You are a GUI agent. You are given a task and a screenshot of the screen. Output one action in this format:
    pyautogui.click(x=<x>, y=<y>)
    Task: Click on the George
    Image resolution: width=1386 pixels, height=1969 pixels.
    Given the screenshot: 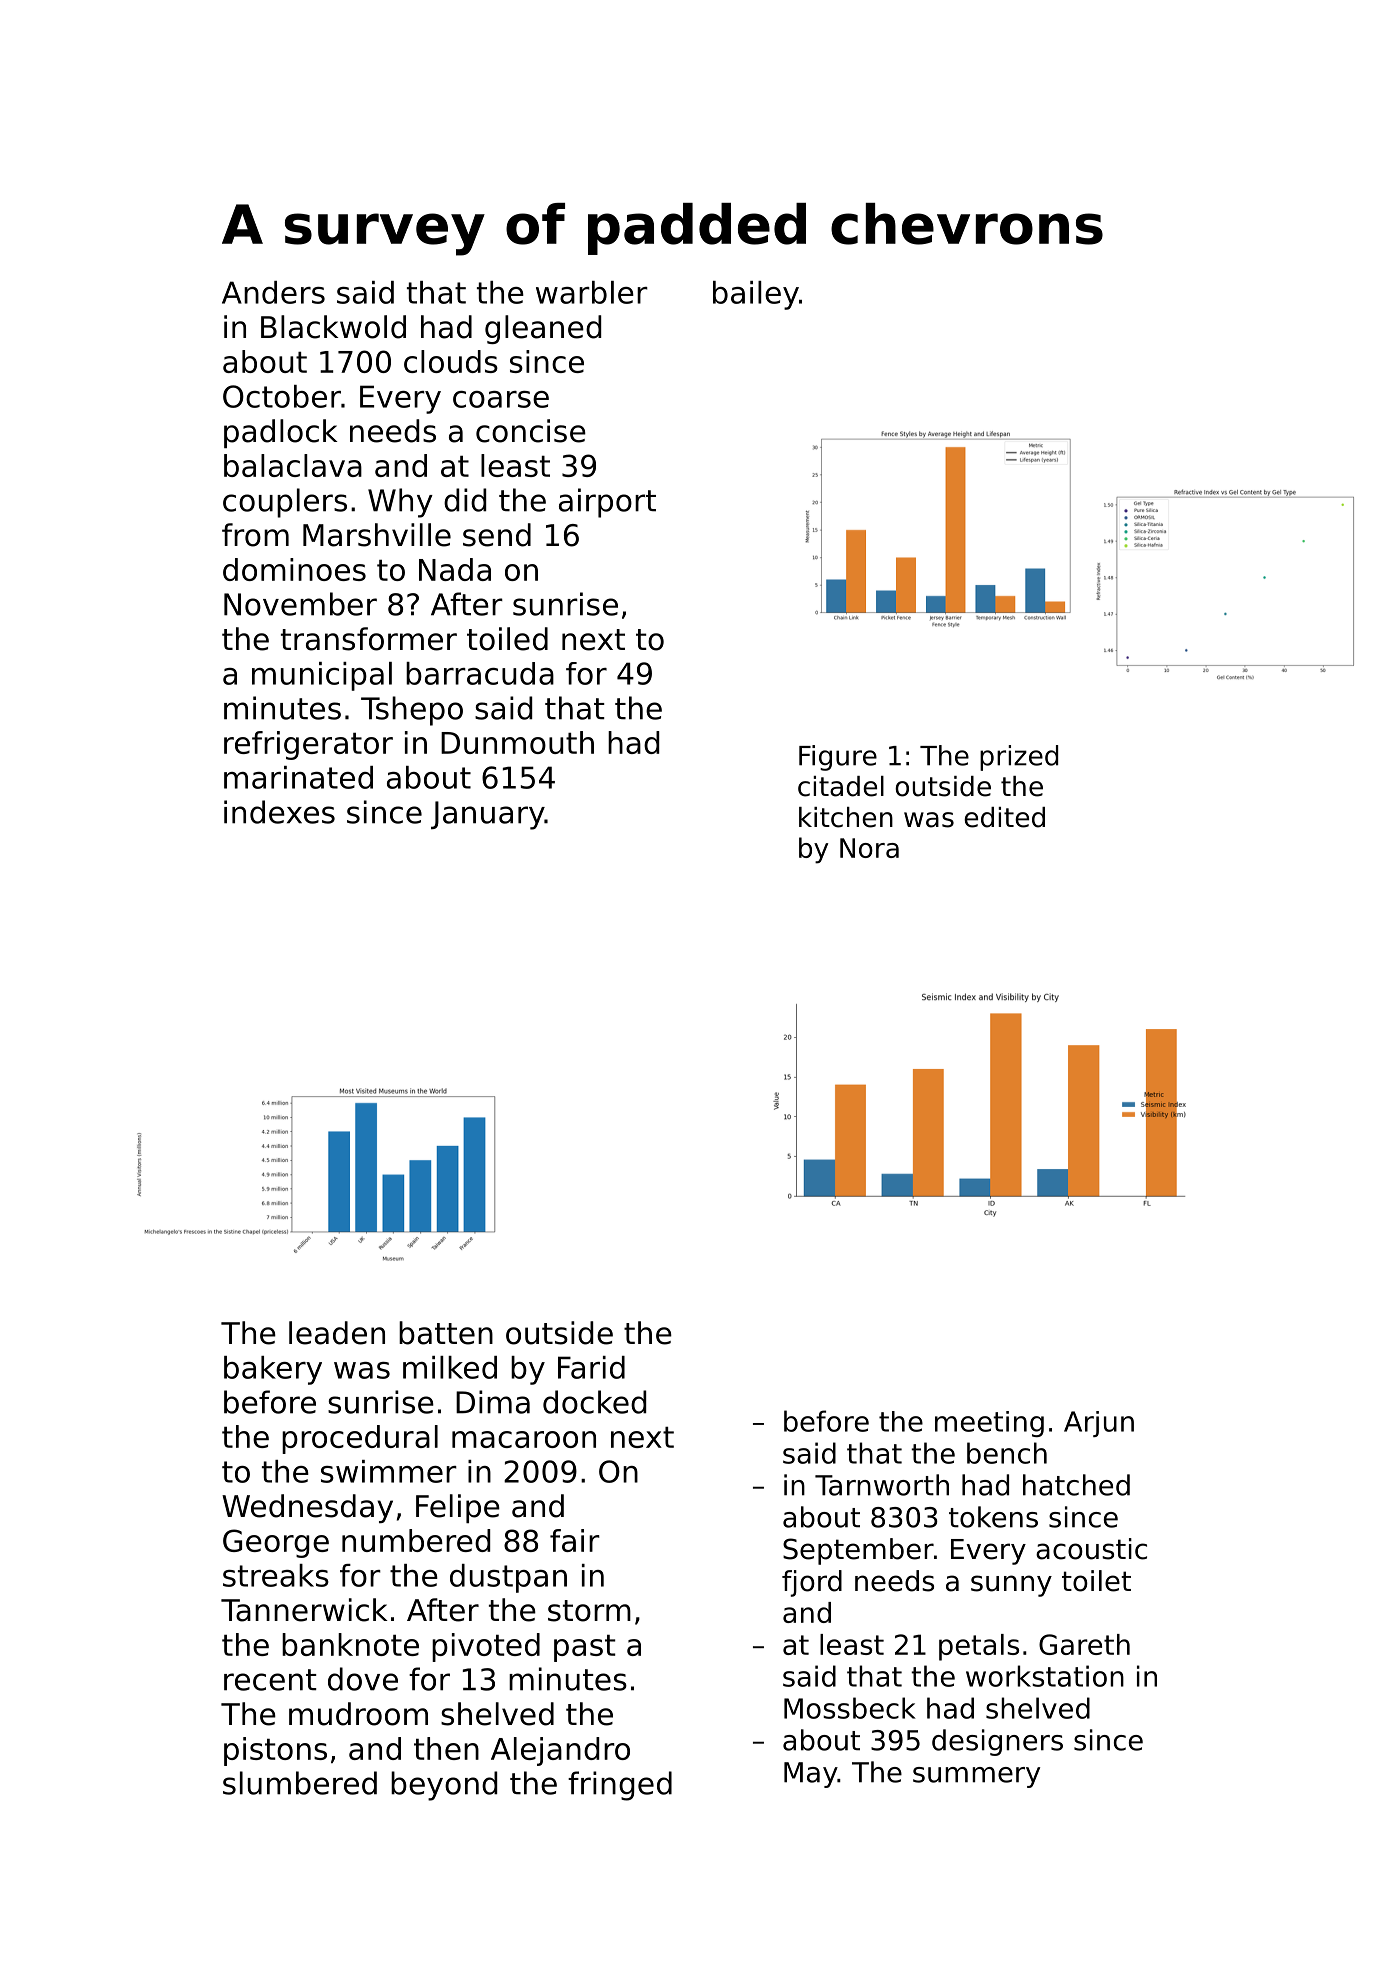 What is the action you would take?
    pyautogui.click(x=276, y=1543)
